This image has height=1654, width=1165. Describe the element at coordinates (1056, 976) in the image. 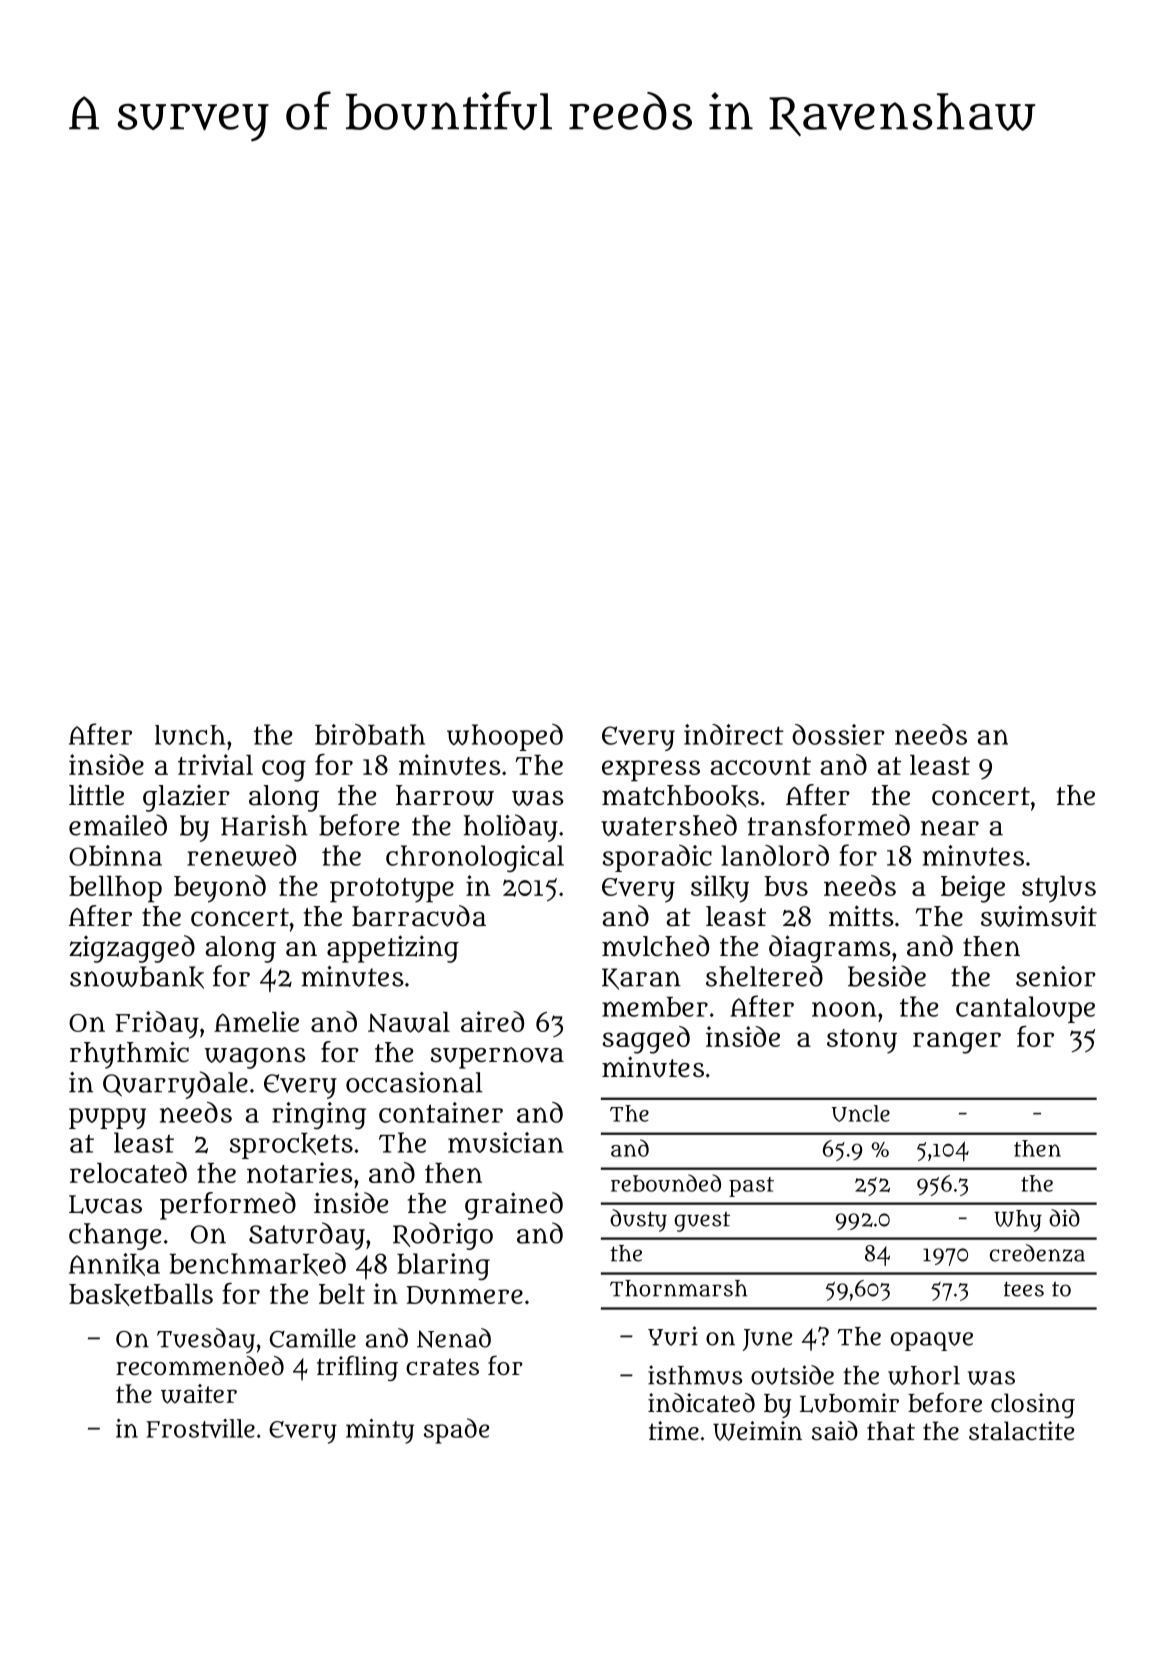

I see `senior` at that location.
